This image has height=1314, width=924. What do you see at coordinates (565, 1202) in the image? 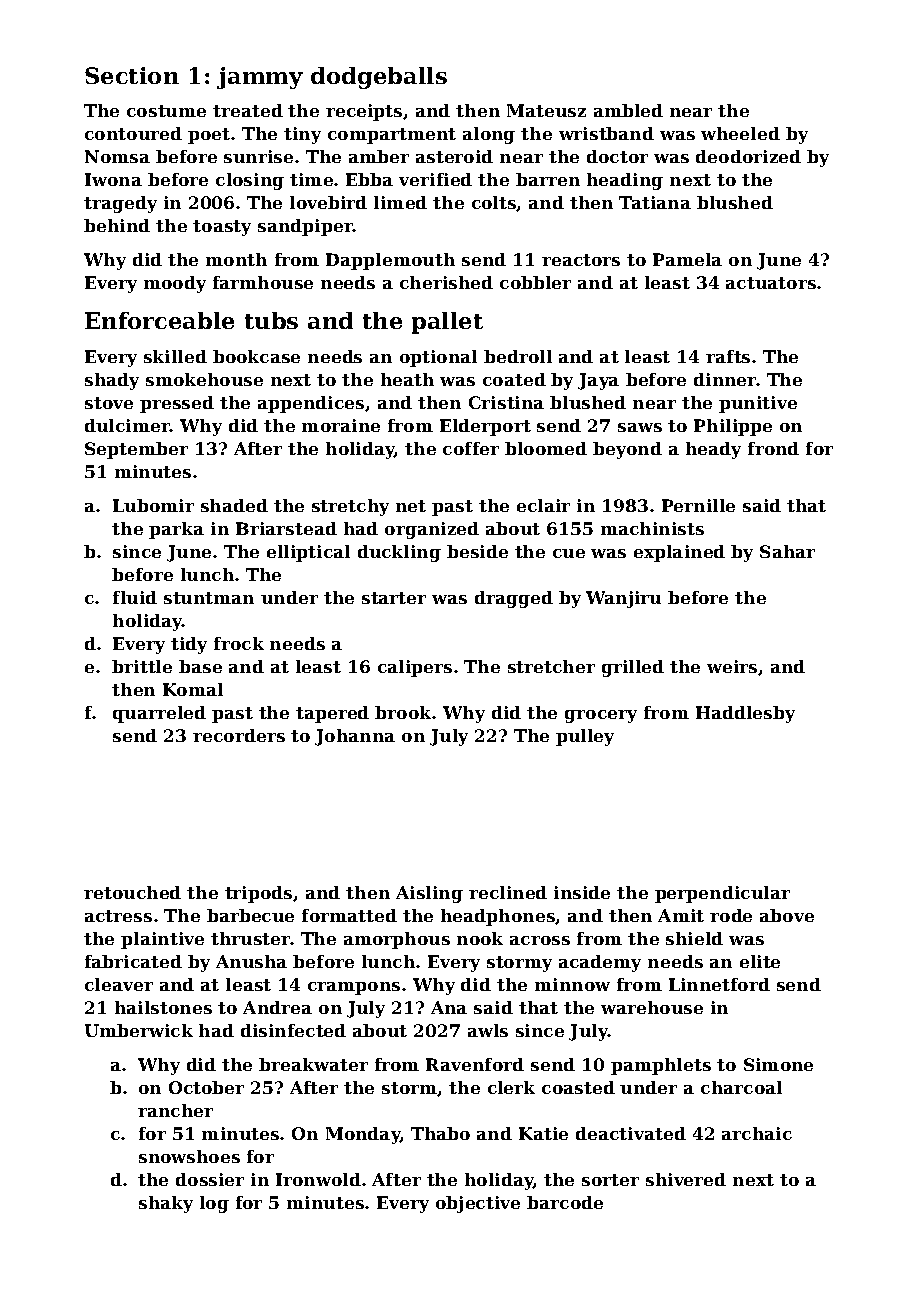
I see `barcode` at bounding box center [565, 1202].
